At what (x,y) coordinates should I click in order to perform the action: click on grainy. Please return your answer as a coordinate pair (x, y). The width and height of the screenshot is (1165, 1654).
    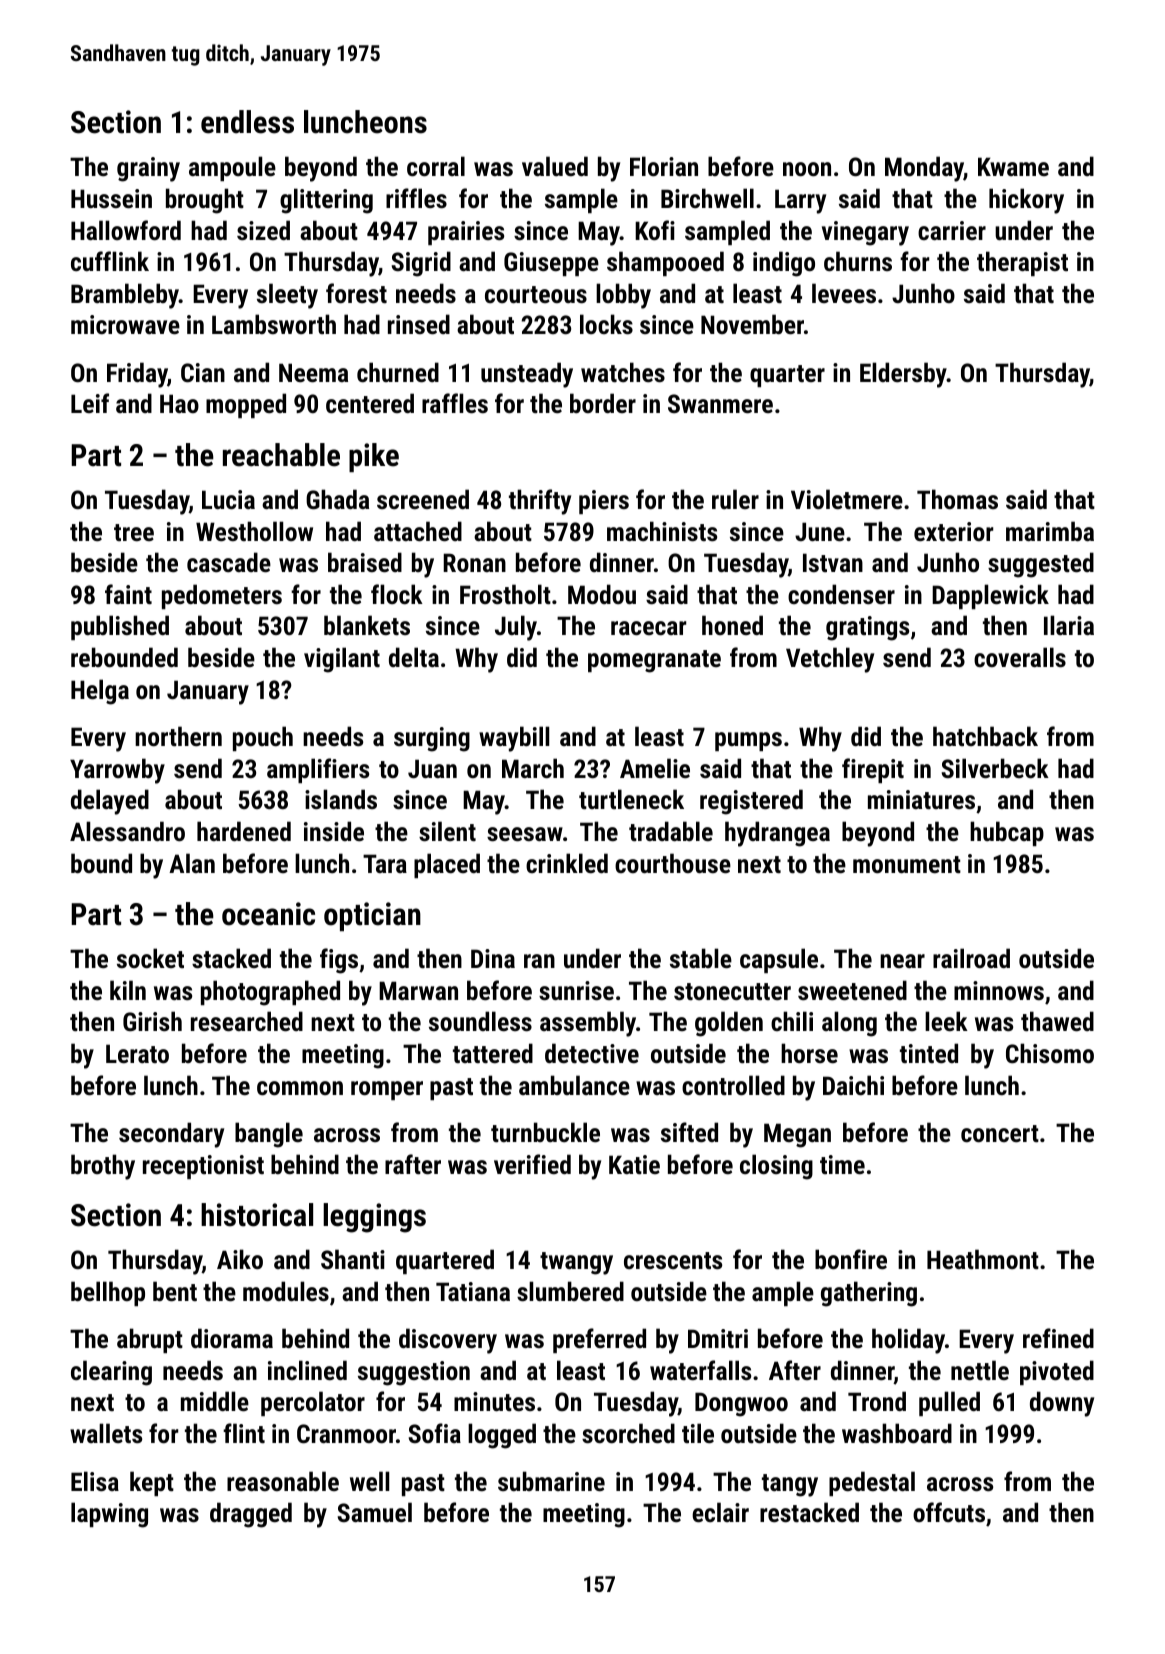
    Looking at the image, I should click on (148, 169).
